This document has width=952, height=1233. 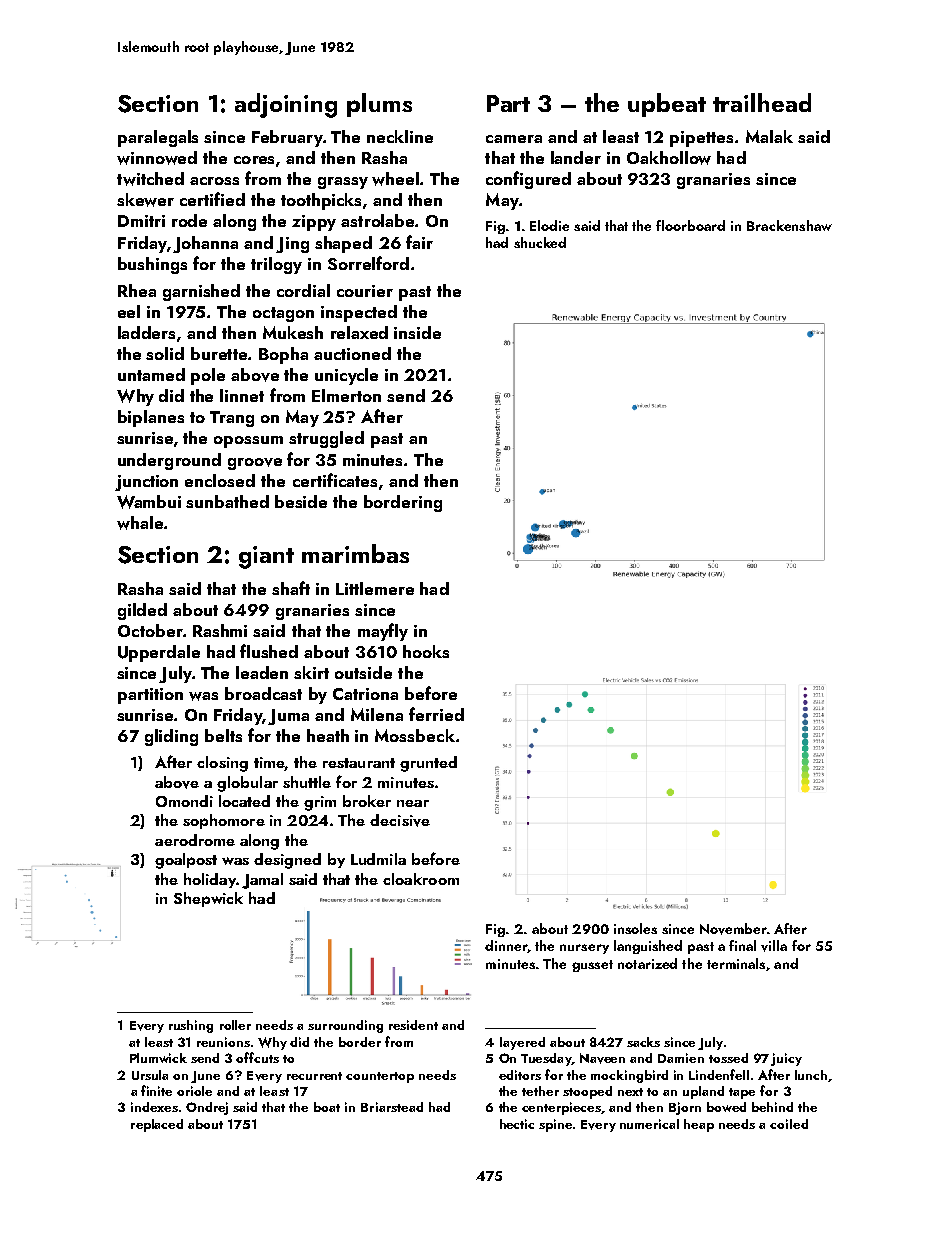 What do you see at coordinates (286, 105) in the document?
I see `adjoining` at bounding box center [286, 105].
